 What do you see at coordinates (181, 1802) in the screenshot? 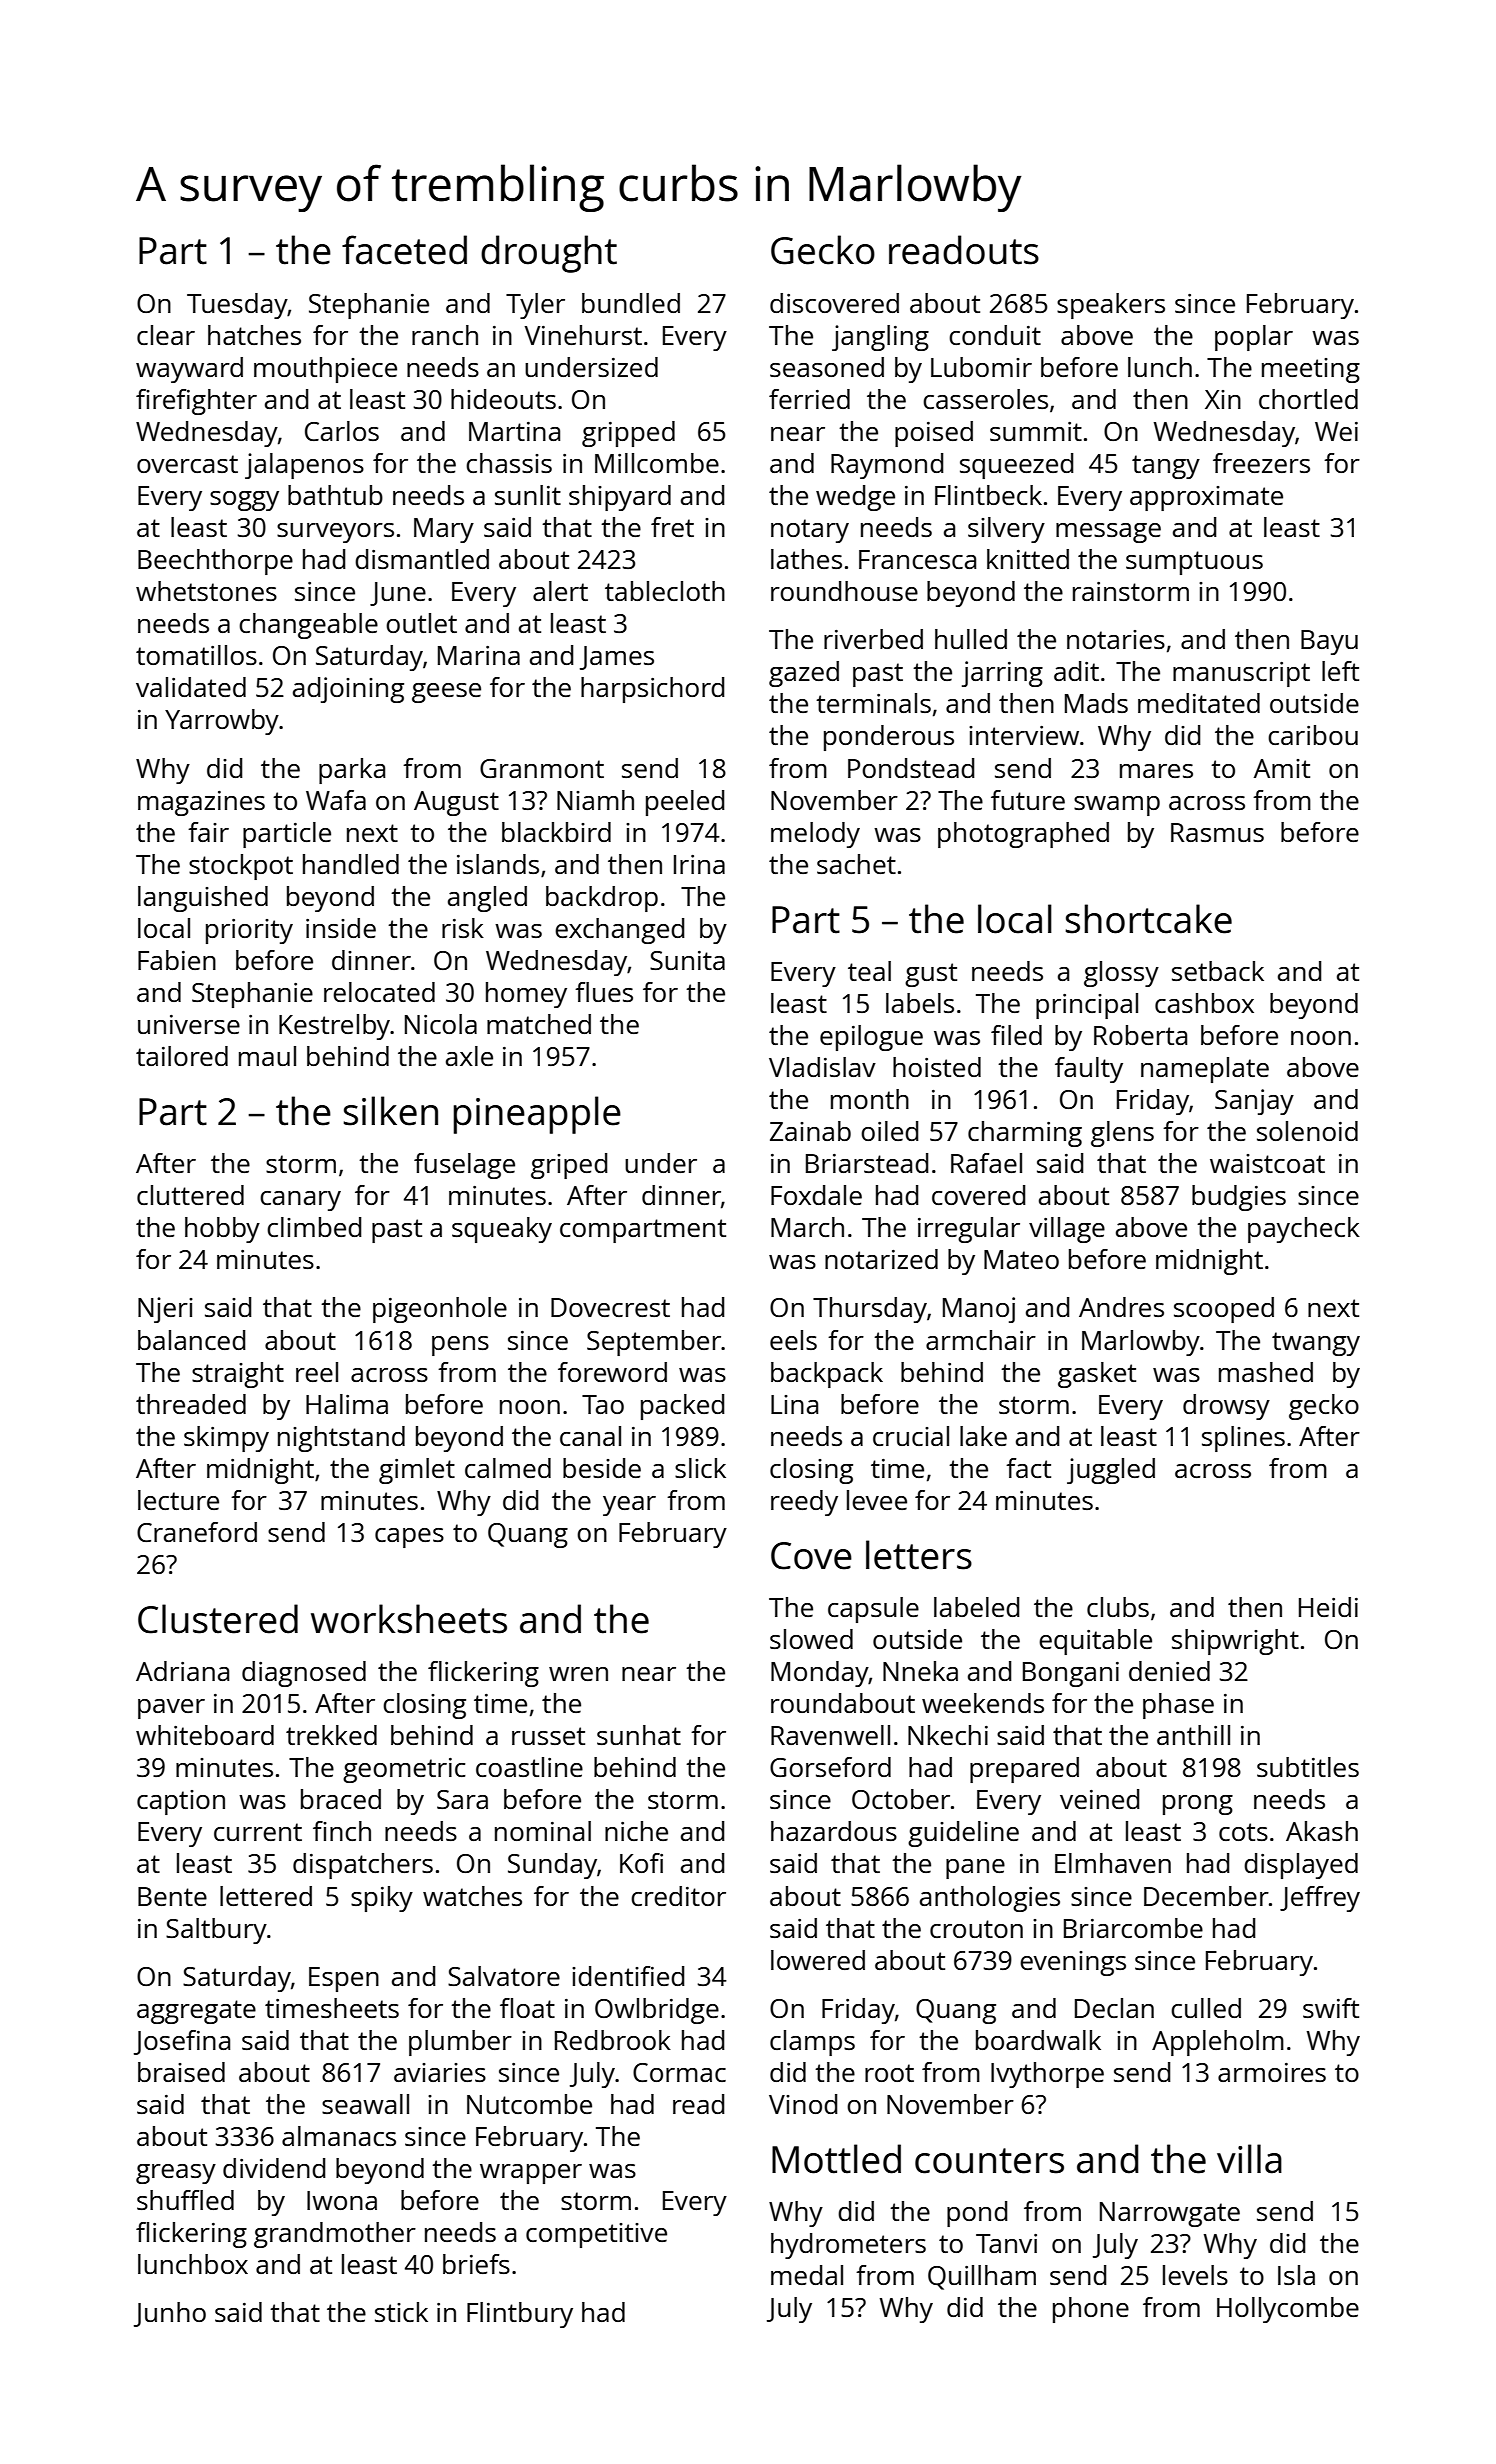
I see `caption` at bounding box center [181, 1802].
